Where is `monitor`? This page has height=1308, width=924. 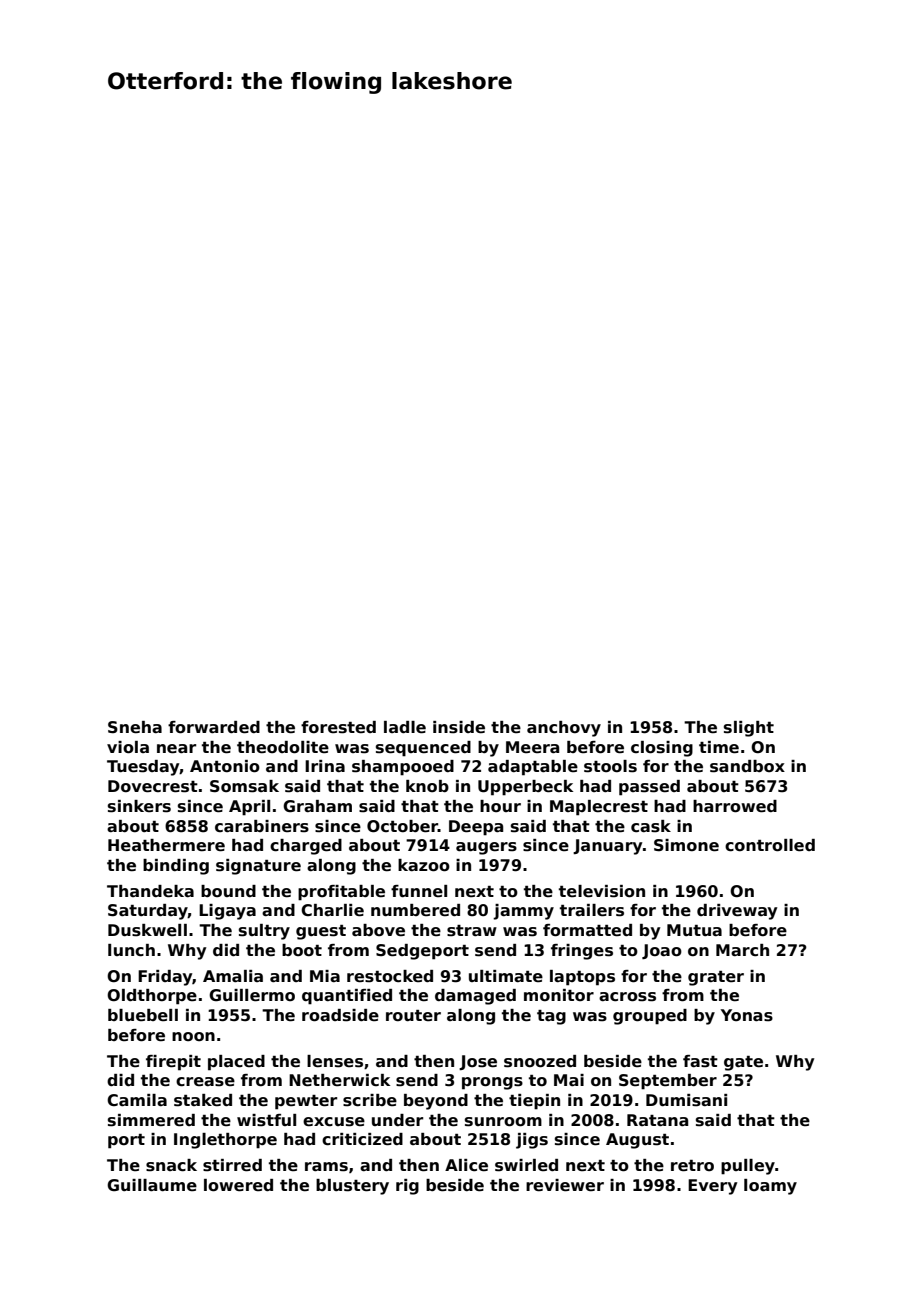
monitor is located at coordinates (559, 995).
